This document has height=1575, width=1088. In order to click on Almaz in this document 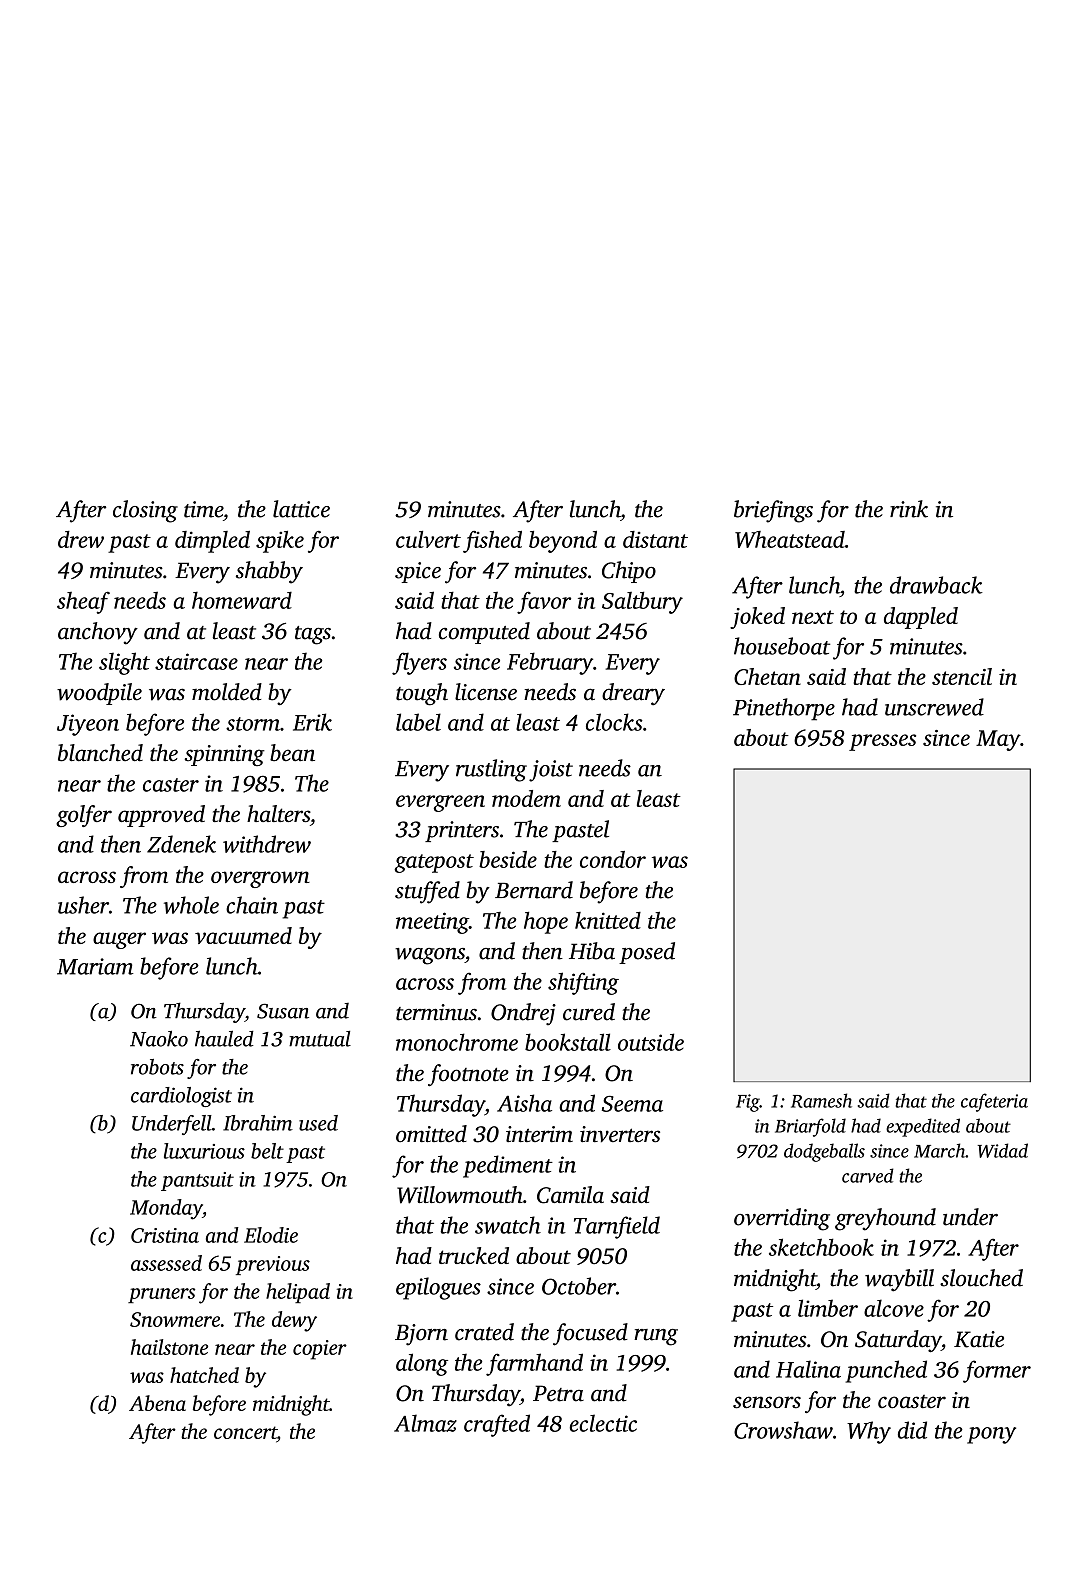, I will do `click(425, 1423)`.
